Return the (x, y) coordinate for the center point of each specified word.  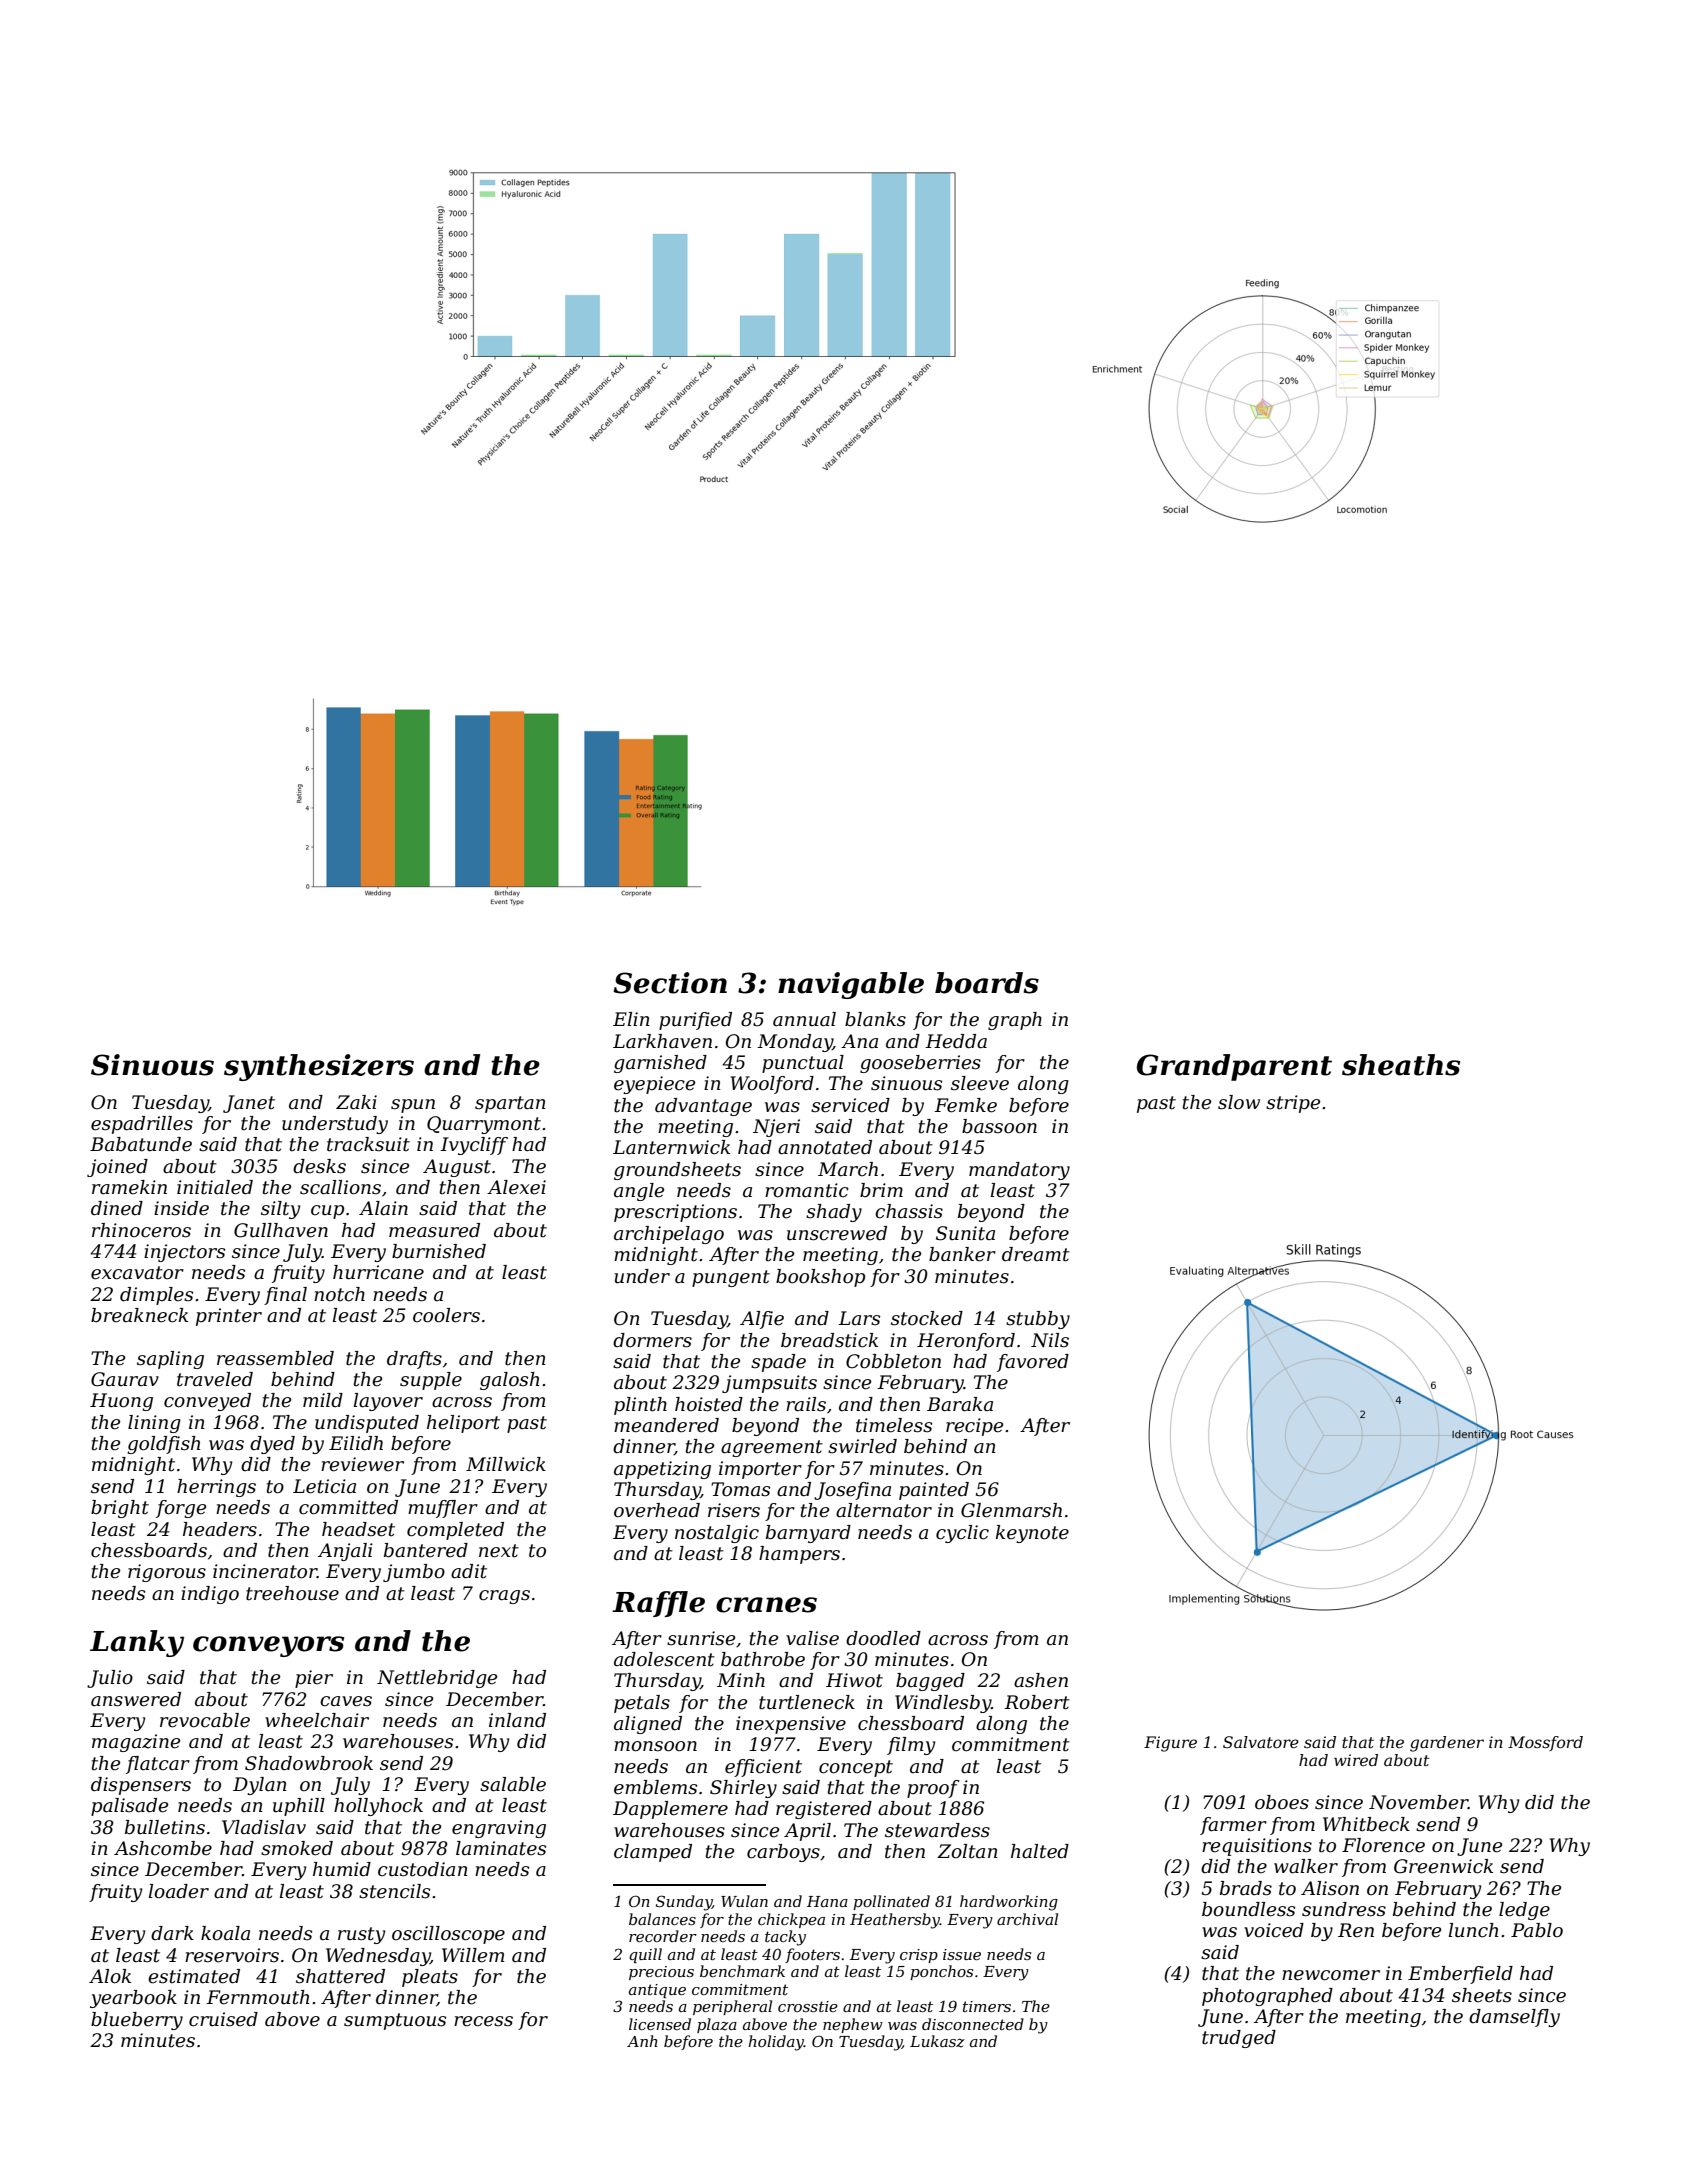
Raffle (658, 1604)
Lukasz (937, 2041)
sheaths (1401, 1065)
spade (778, 1363)
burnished (439, 1251)
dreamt (1036, 1254)
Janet (249, 1104)
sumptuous (395, 2021)
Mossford (1545, 1743)
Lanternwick (671, 1147)
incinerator (265, 1571)
